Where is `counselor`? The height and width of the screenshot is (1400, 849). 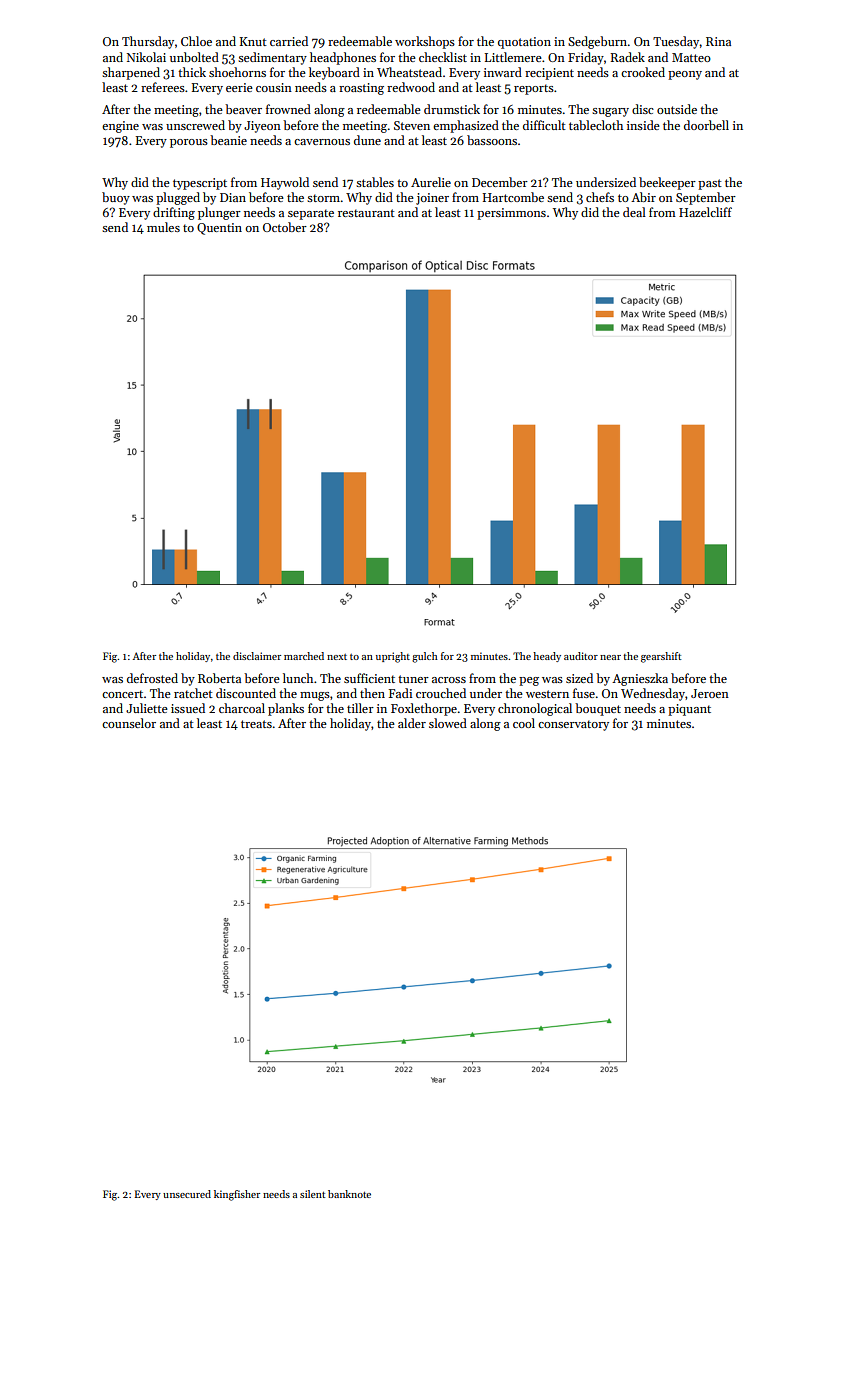
counselor is located at coordinates (129, 723).
